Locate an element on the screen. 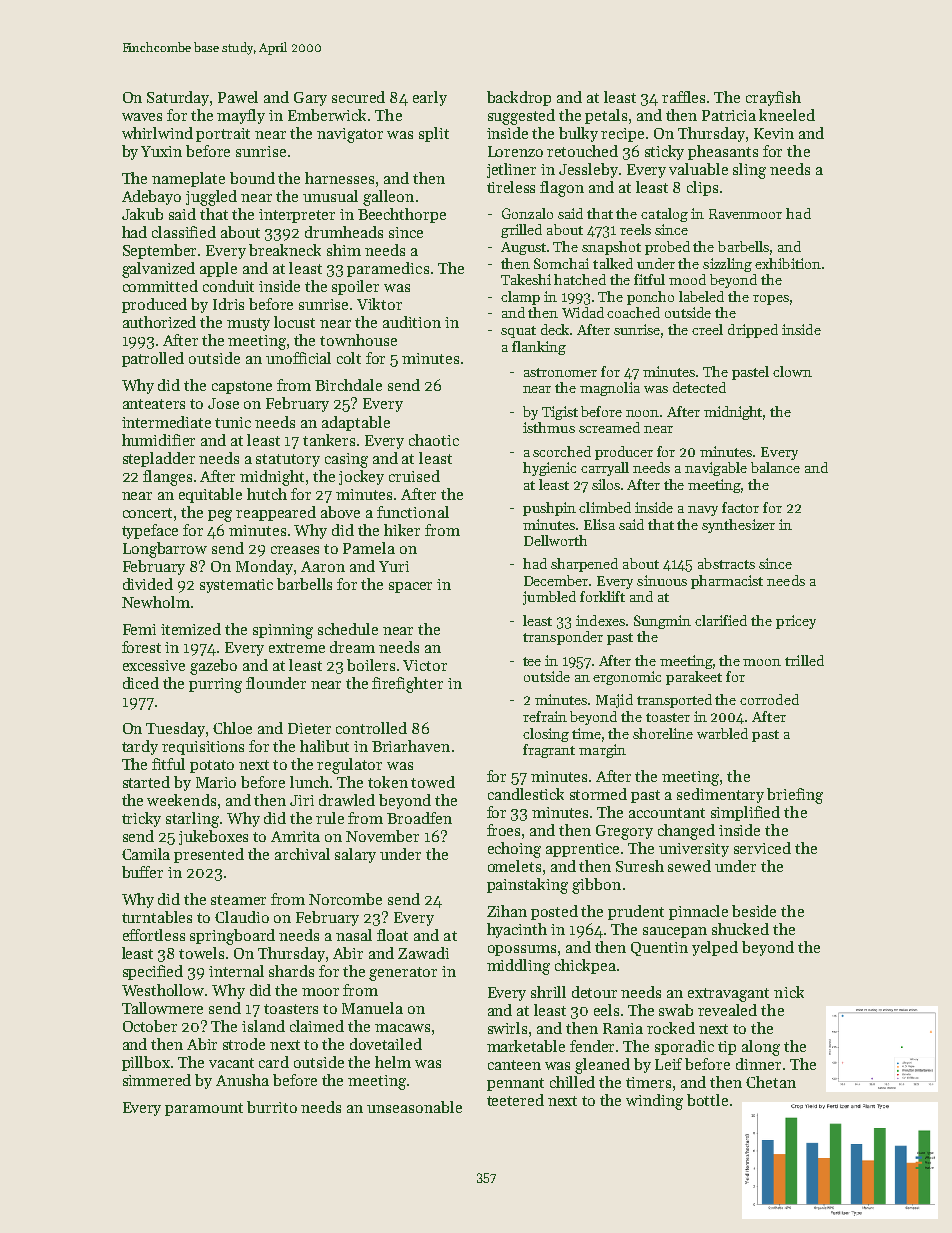 Image resolution: width=952 pixels, height=1233 pixels. Tallowmere is located at coordinates (162, 1008).
